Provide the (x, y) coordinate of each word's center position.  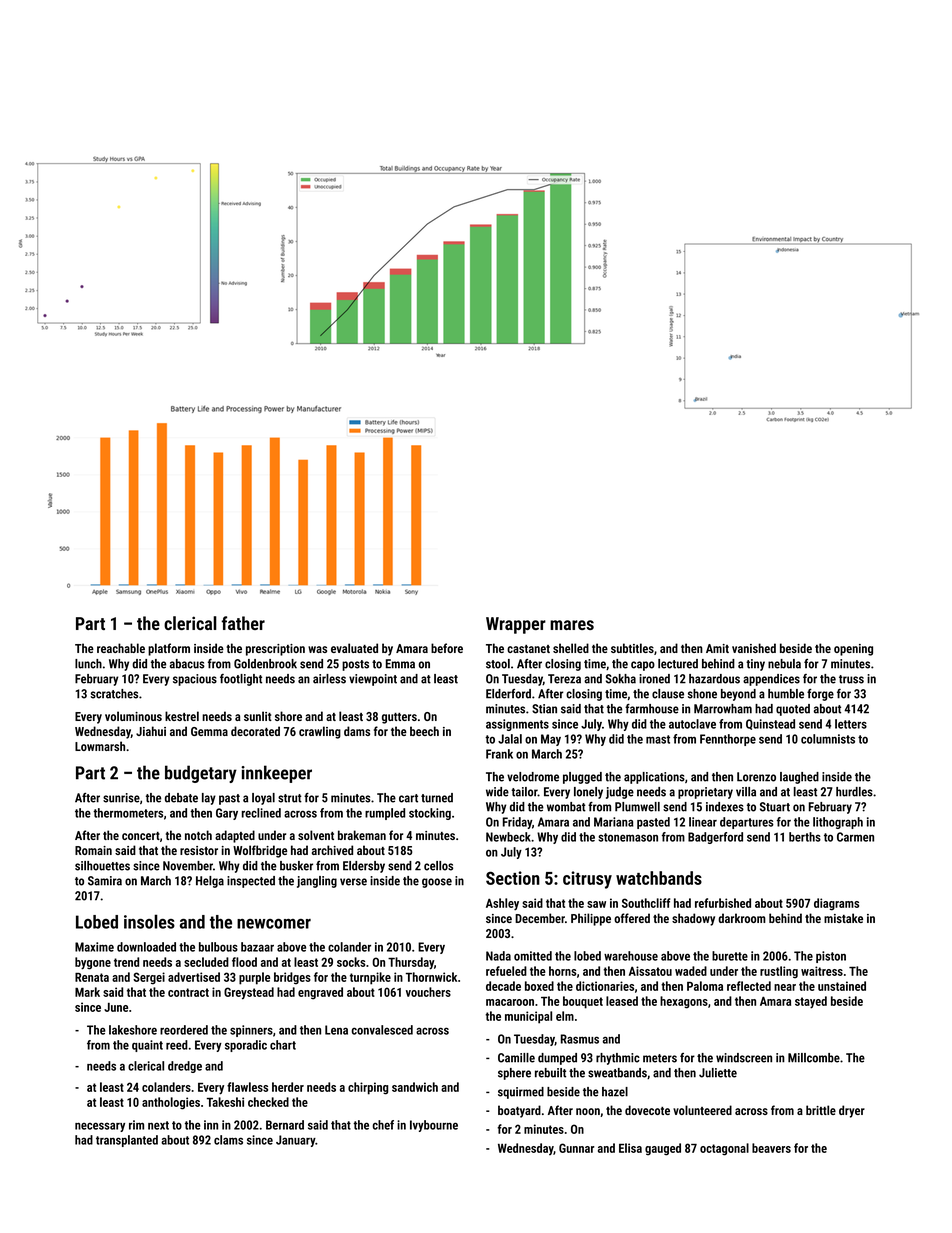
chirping (368, 1088)
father (243, 623)
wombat (566, 807)
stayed (811, 1002)
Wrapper (516, 625)
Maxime (94, 947)
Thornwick (431, 977)
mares (572, 625)
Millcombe (814, 1058)
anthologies (171, 1103)
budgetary (201, 774)
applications (654, 778)
